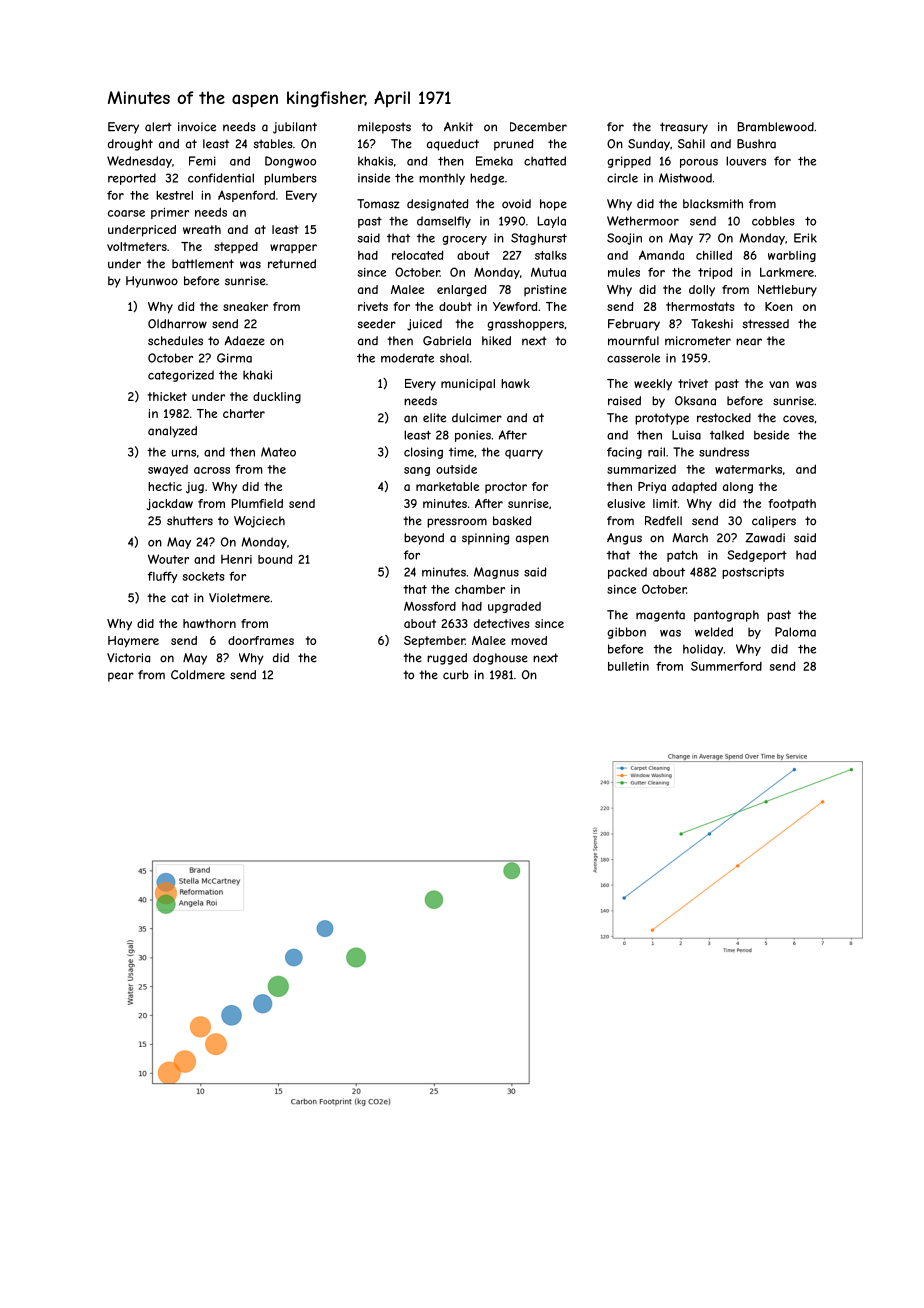 The width and height of the image is (924, 1308). Describe the element at coordinates (753, 573) in the image. I see `postscripts` at that location.
